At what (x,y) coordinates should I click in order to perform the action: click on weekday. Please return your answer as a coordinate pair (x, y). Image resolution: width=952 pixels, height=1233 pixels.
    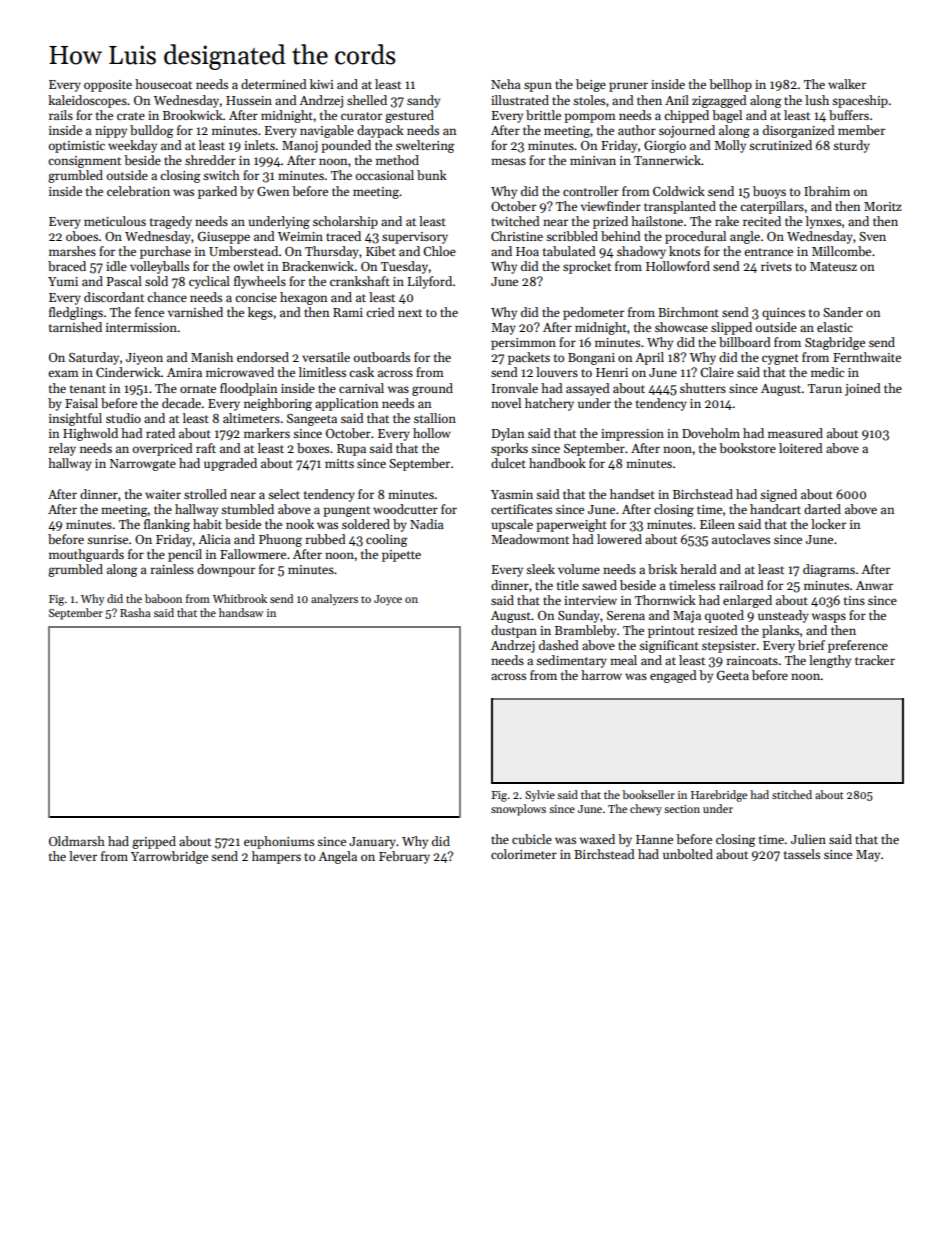
    Looking at the image, I should click on (132, 146).
